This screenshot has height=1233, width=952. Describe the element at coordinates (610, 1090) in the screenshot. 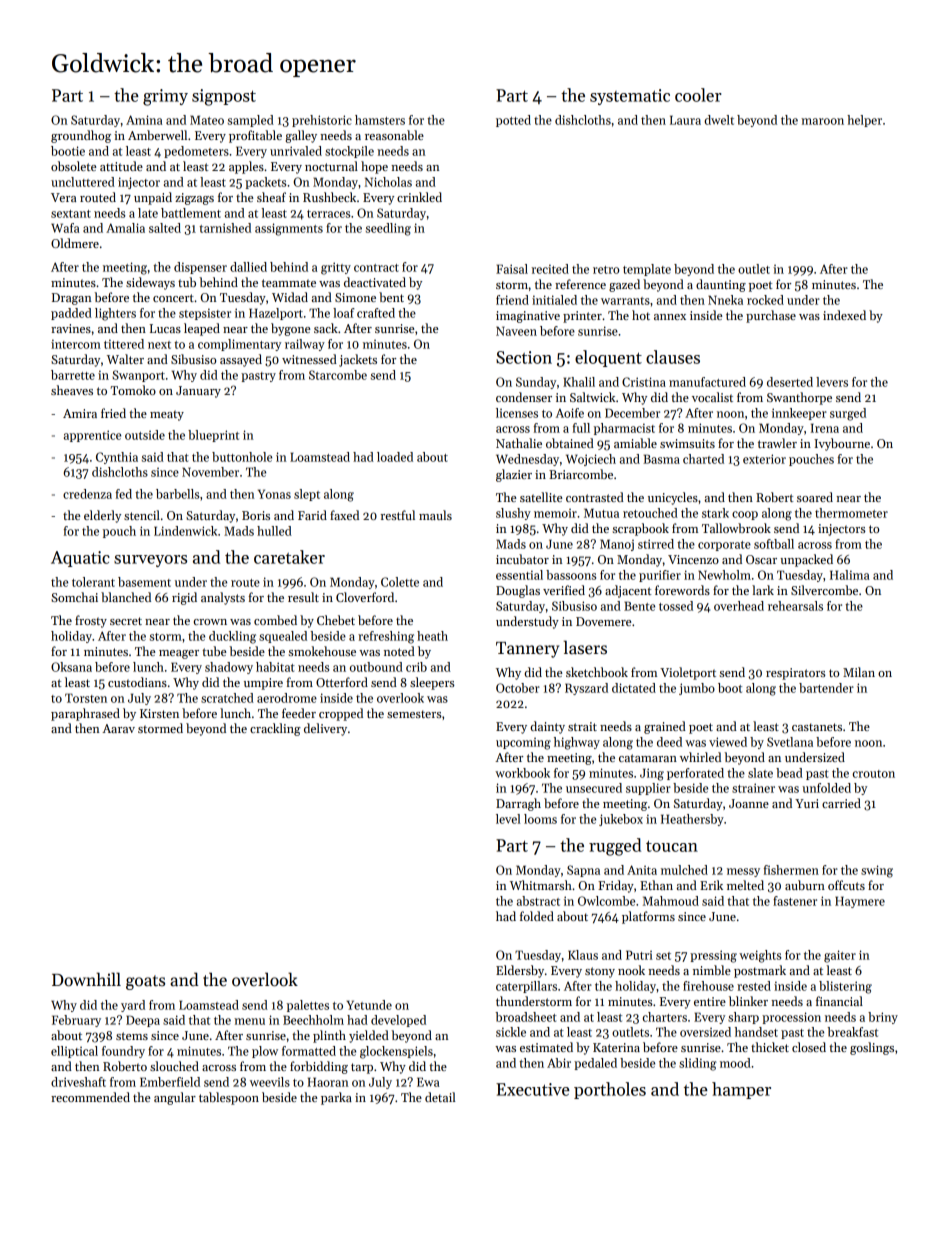

I see `portholes` at that location.
